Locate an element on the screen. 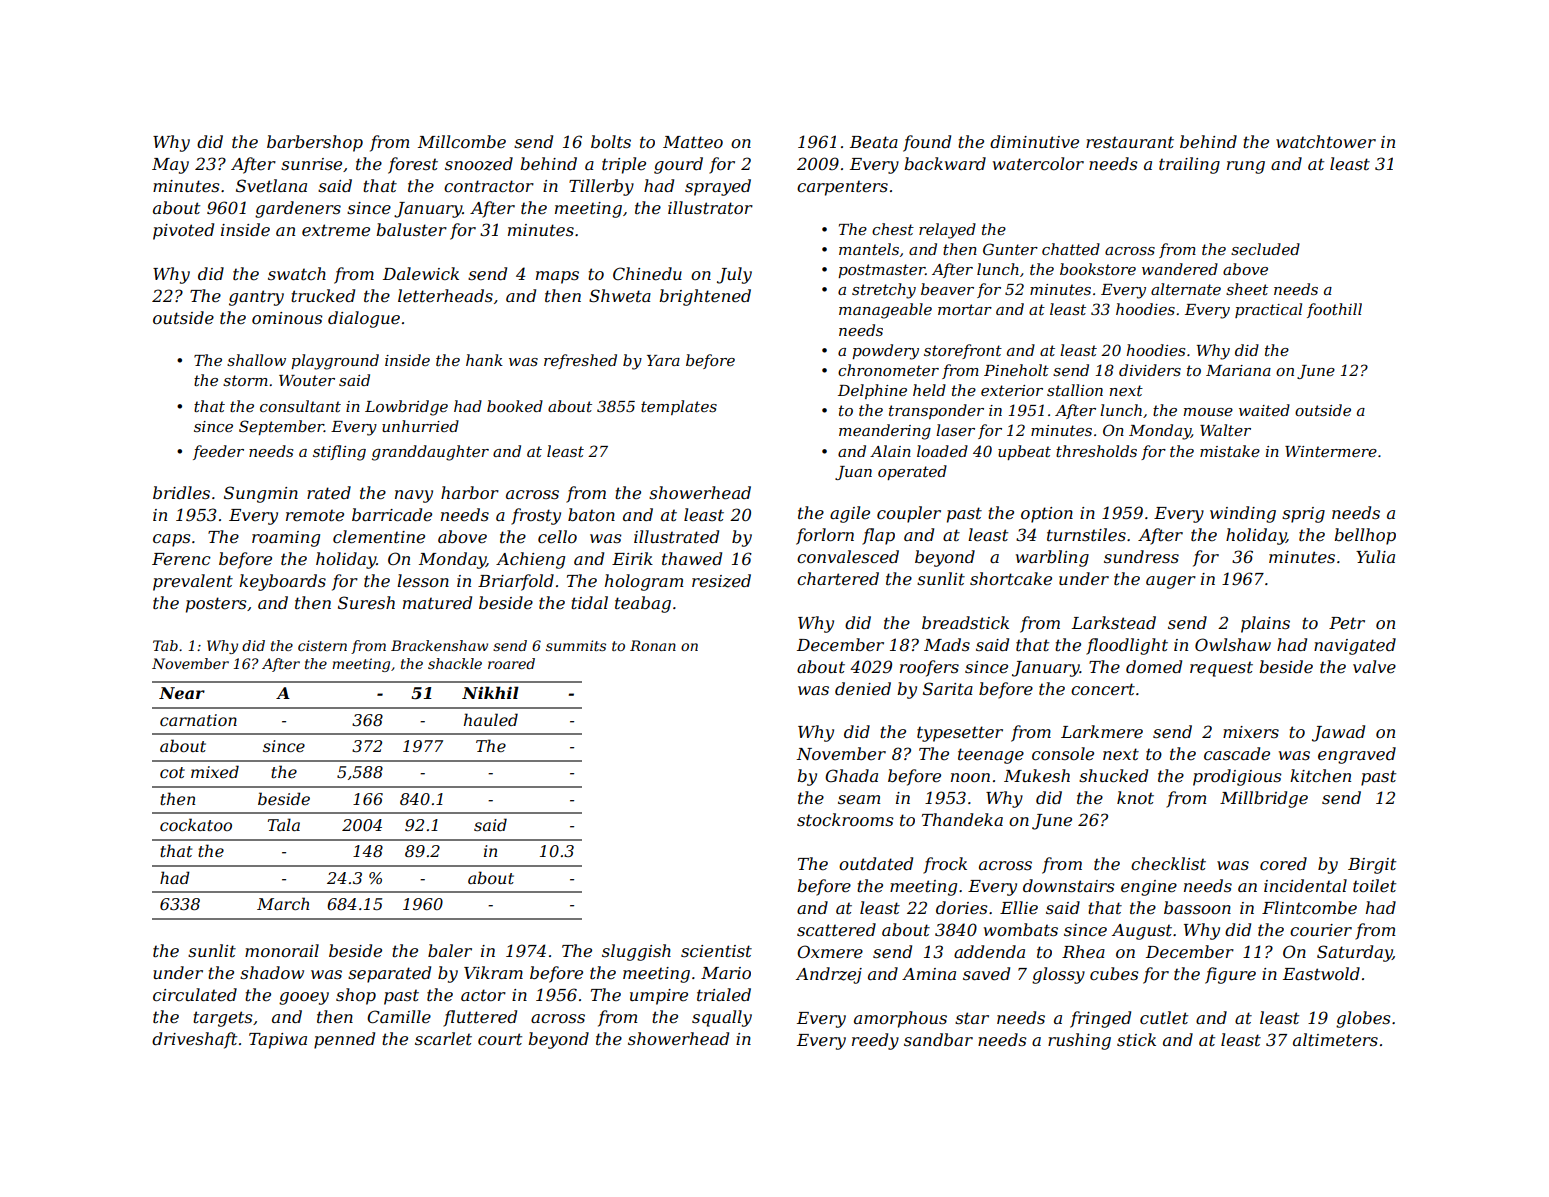 The height and width of the screenshot is (1197, 1549). Beata is located at coordinates (874, 142).
